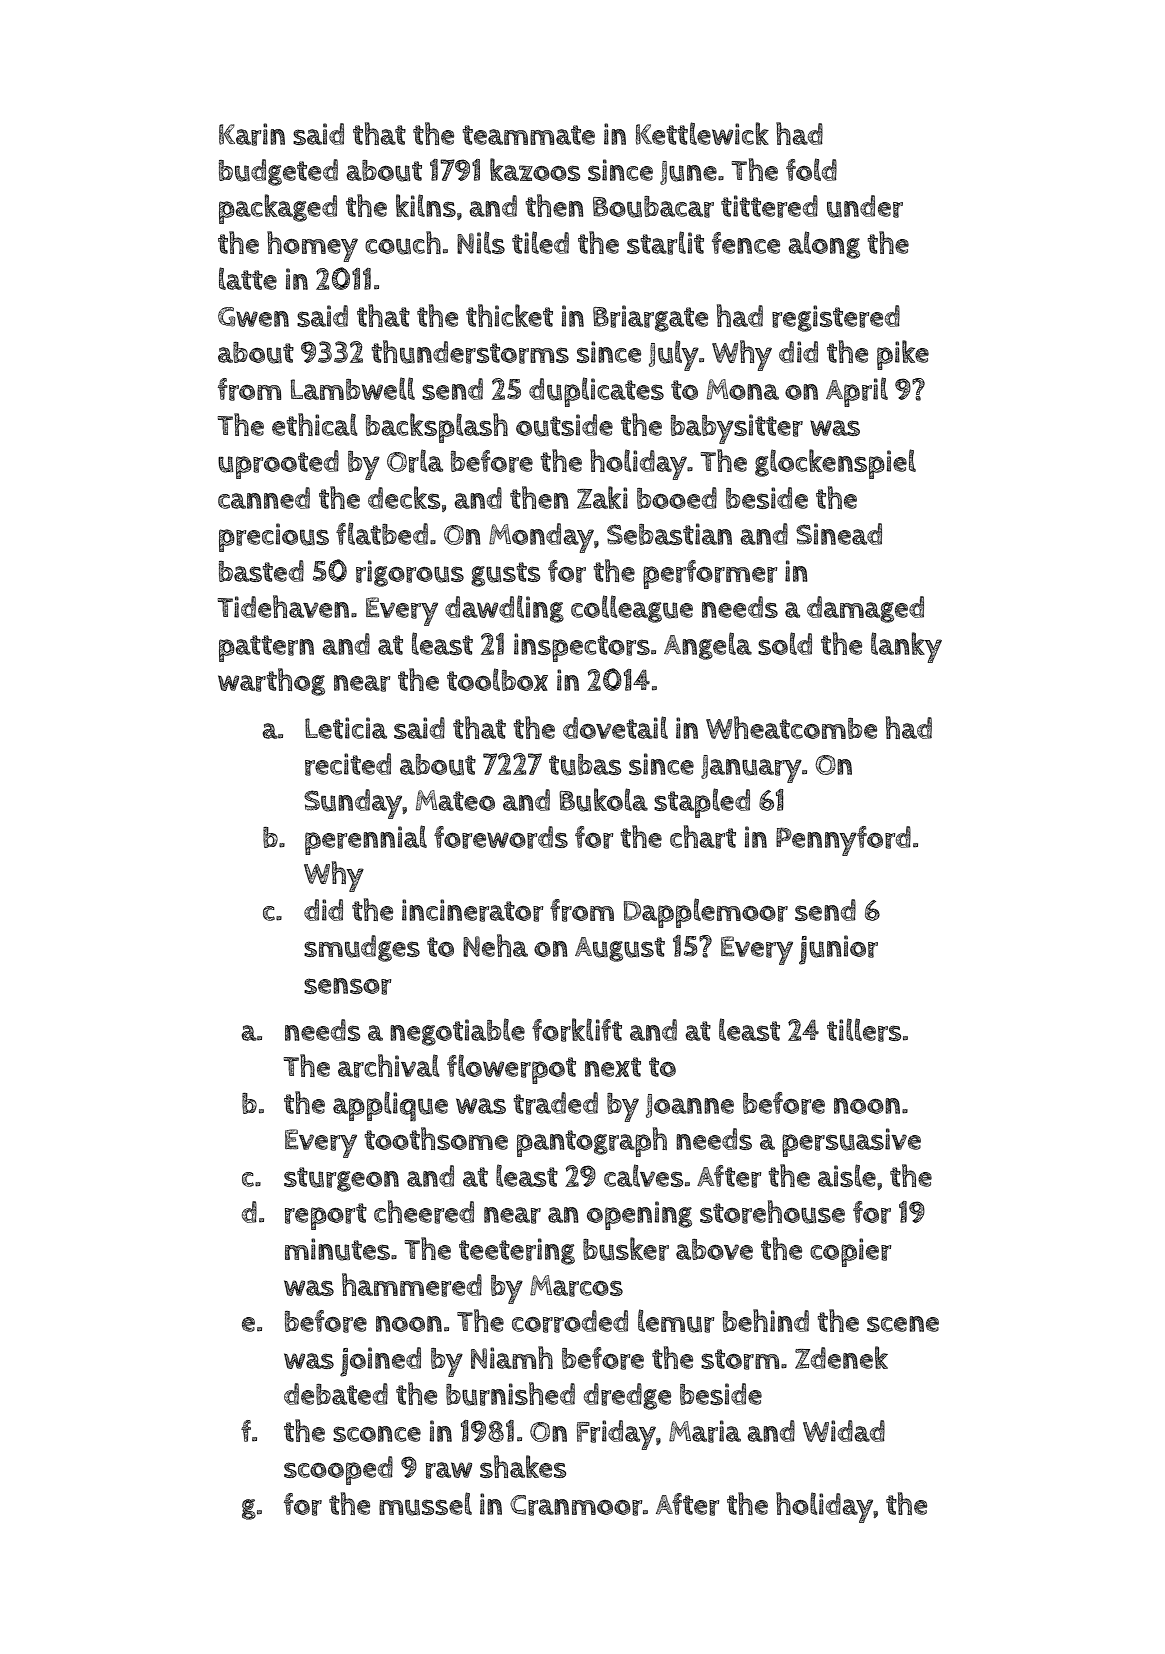  Describe the element at coordinates (497, 679) in the image. I see `toolbox` at that location.
